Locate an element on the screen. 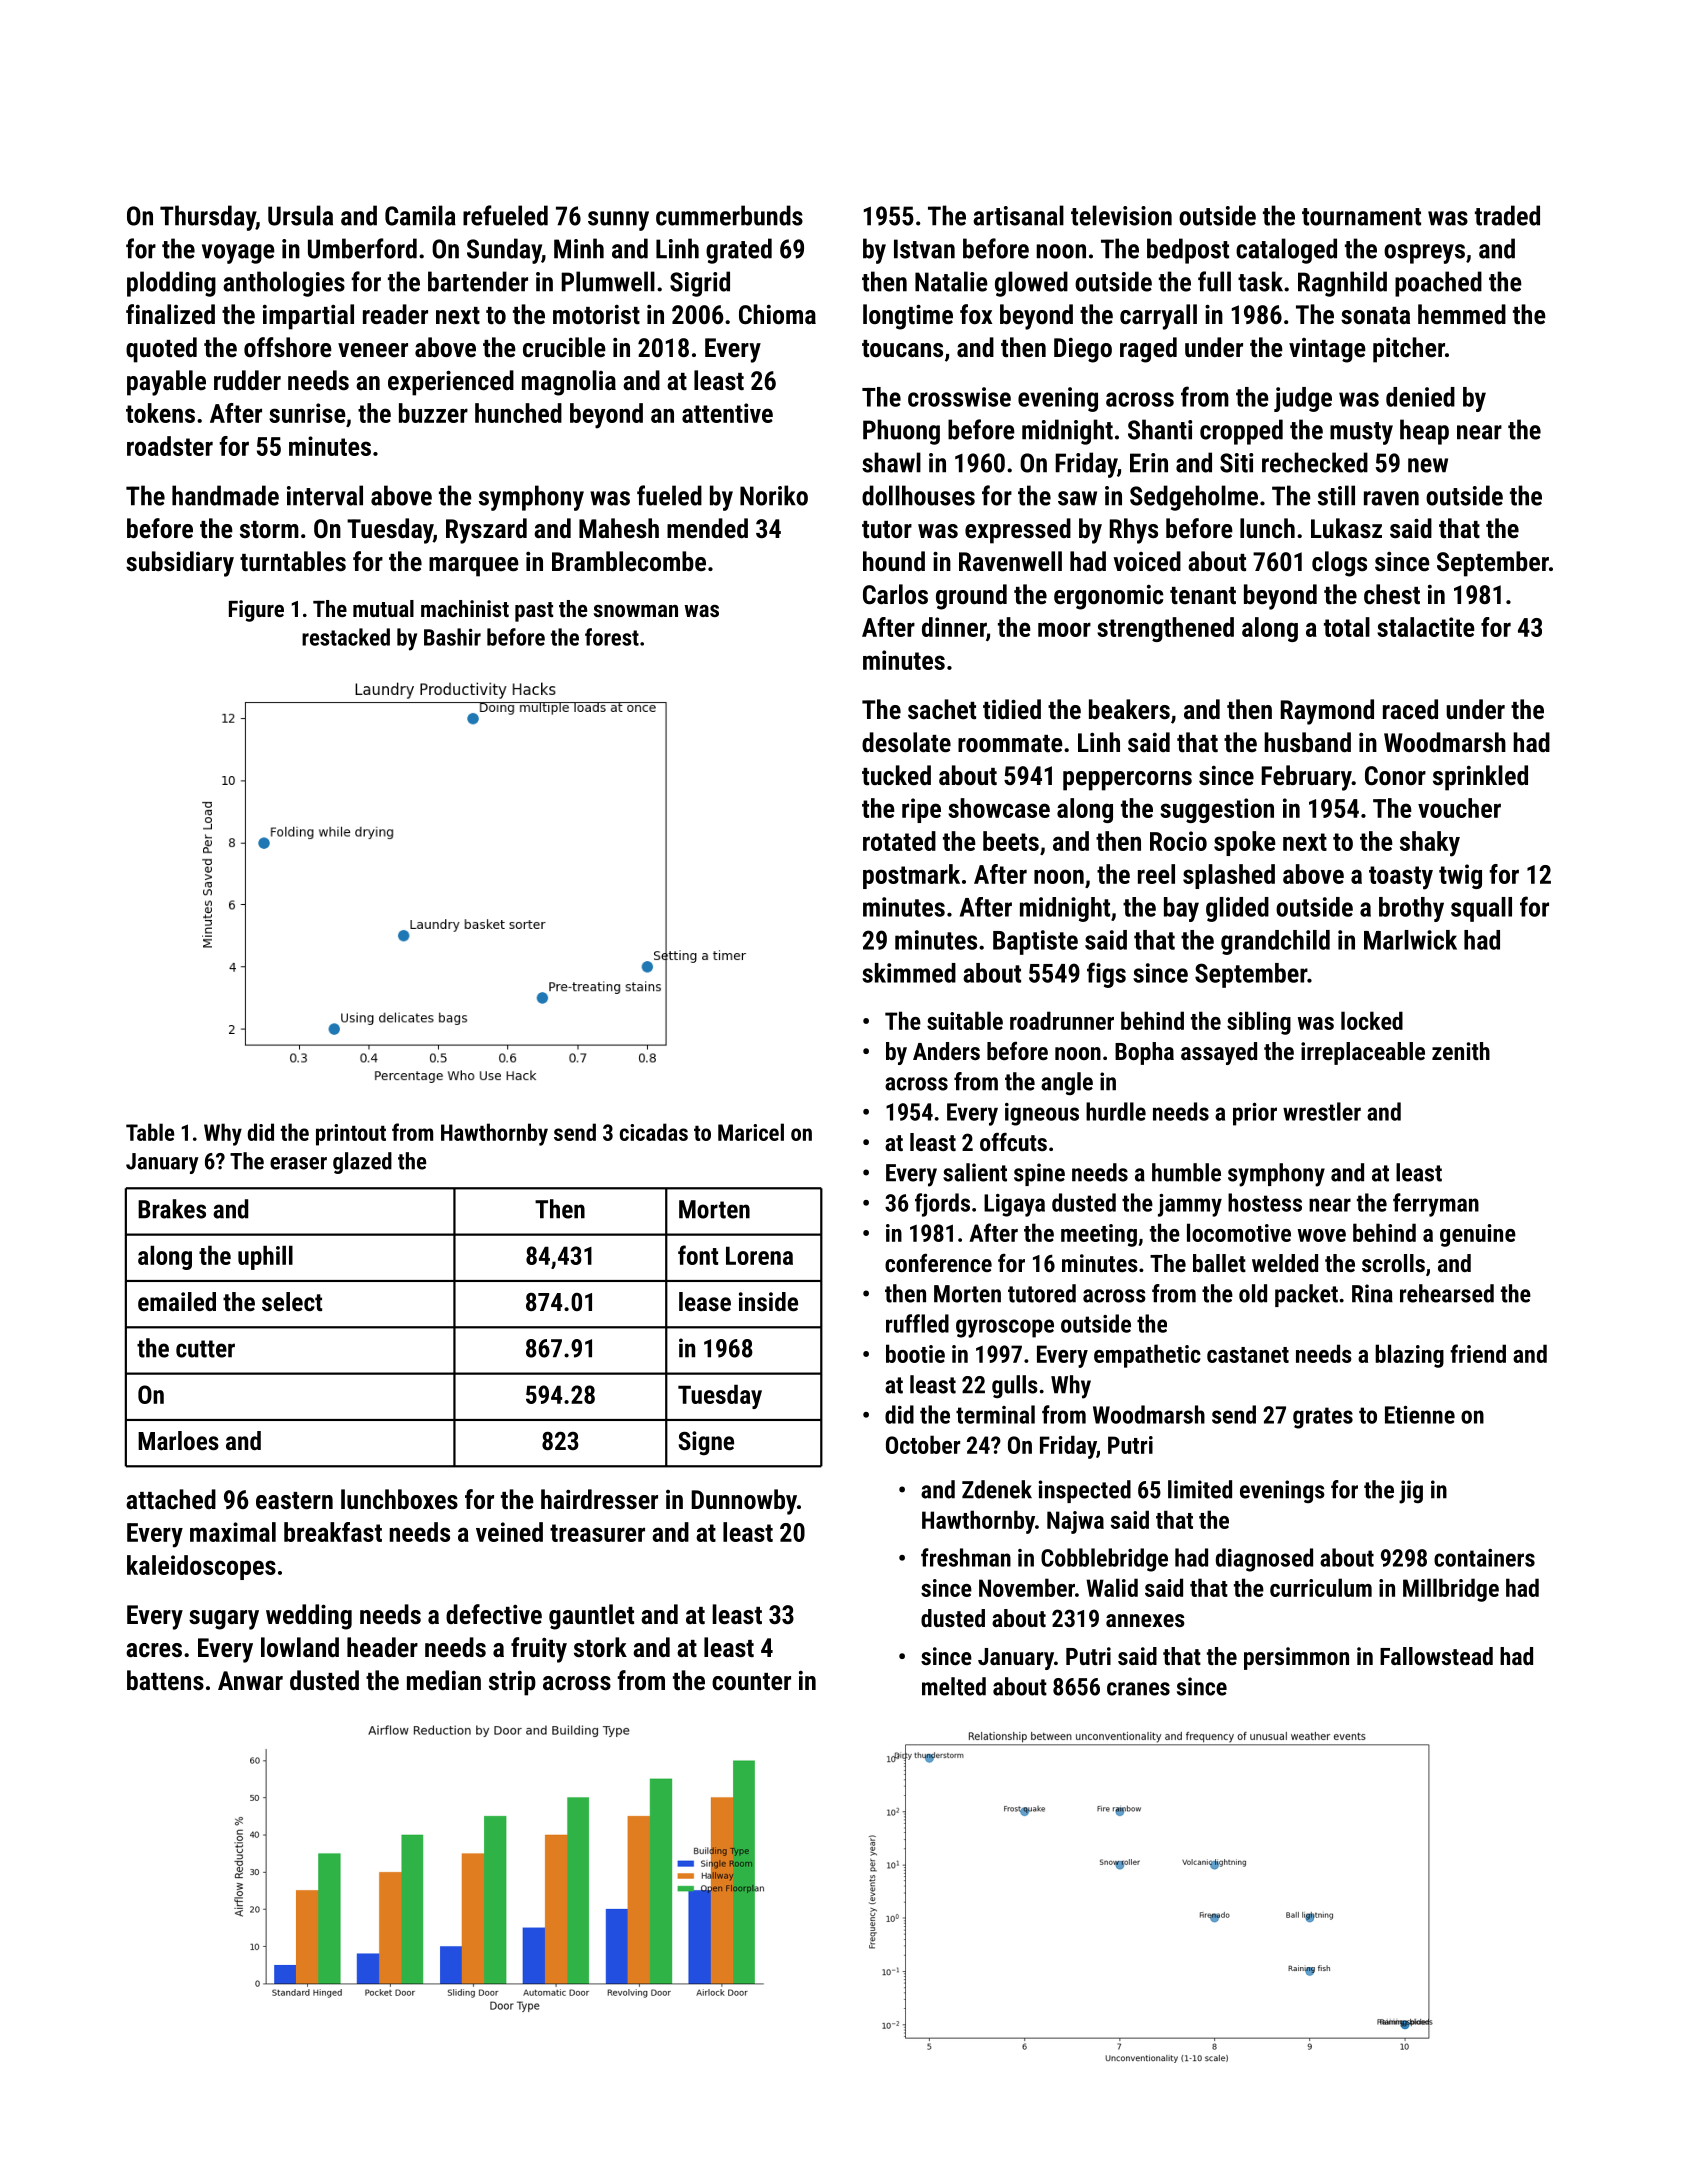  grated is located at coordinates (739, 251).
